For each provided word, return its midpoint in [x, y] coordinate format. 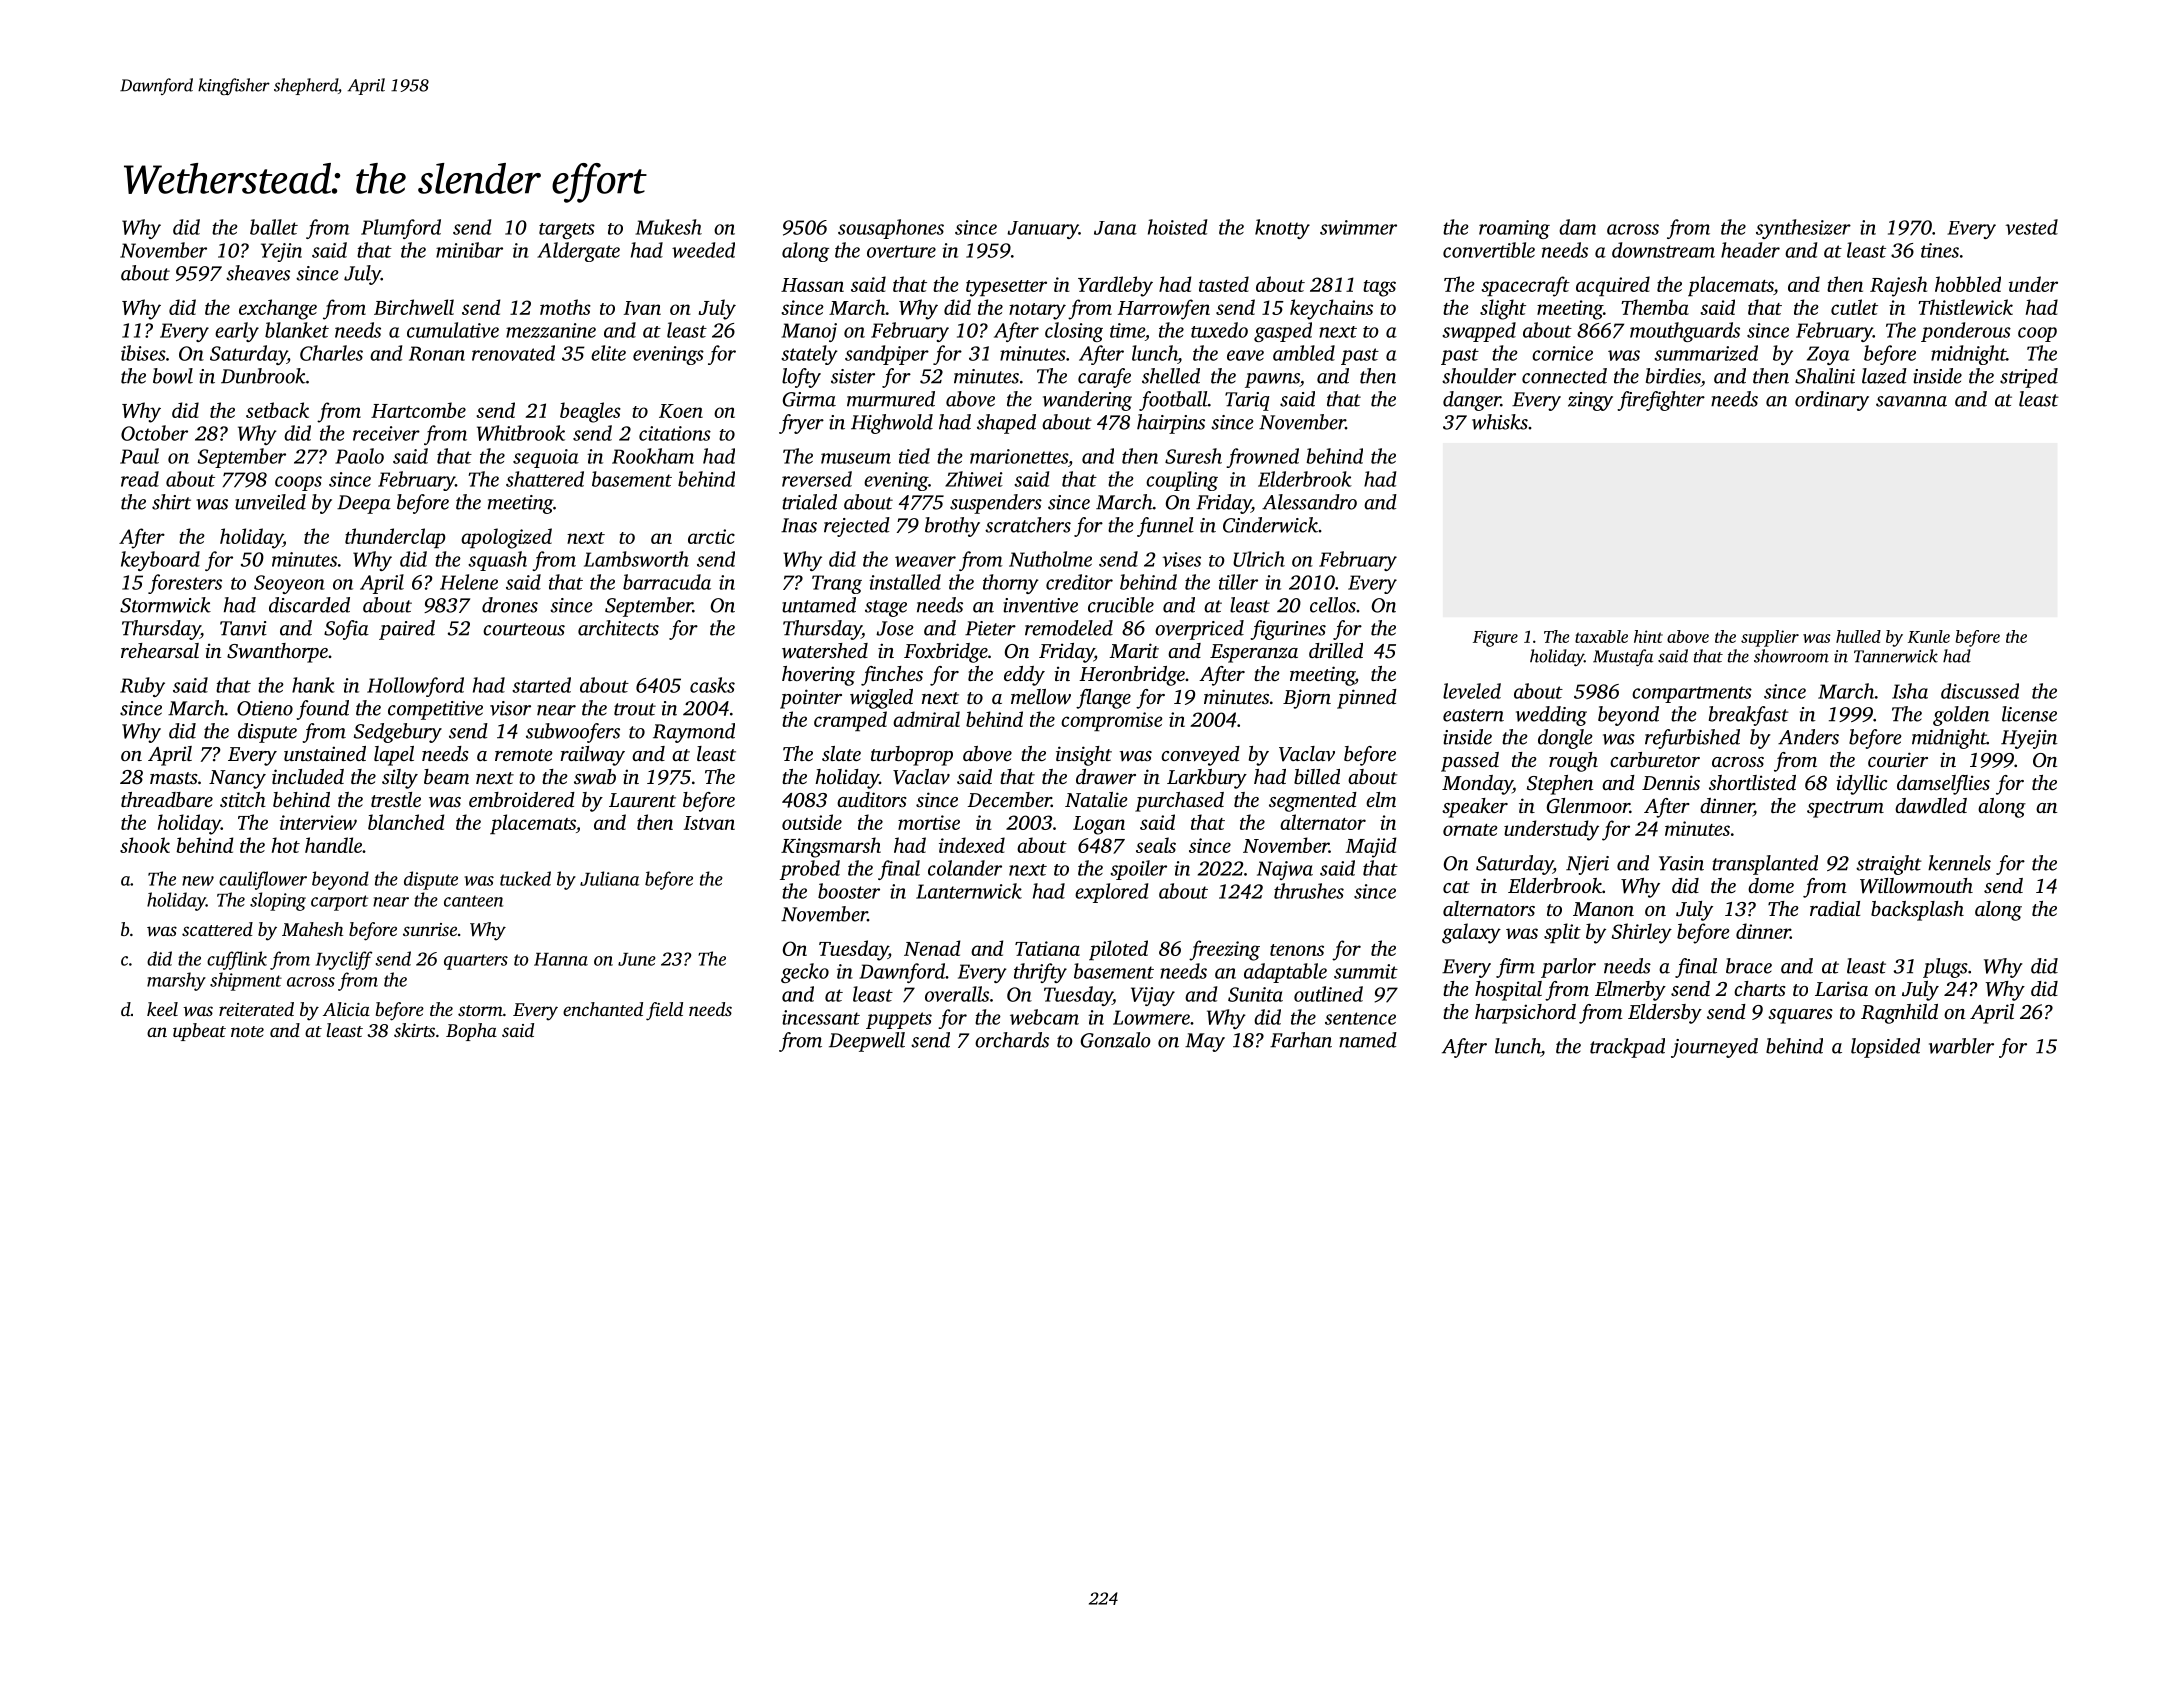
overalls [957, 994]
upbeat [199, 1032]
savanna [1911, 401]
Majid [1371, 847]
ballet [274, 227]
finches [892, 676]
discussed [1980, 691]
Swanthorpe [277, 653]
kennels [1959, 863]
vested [2031, 227]
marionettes [1019, 456]
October [154, 433]
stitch [243, 799]
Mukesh [668, 227]
